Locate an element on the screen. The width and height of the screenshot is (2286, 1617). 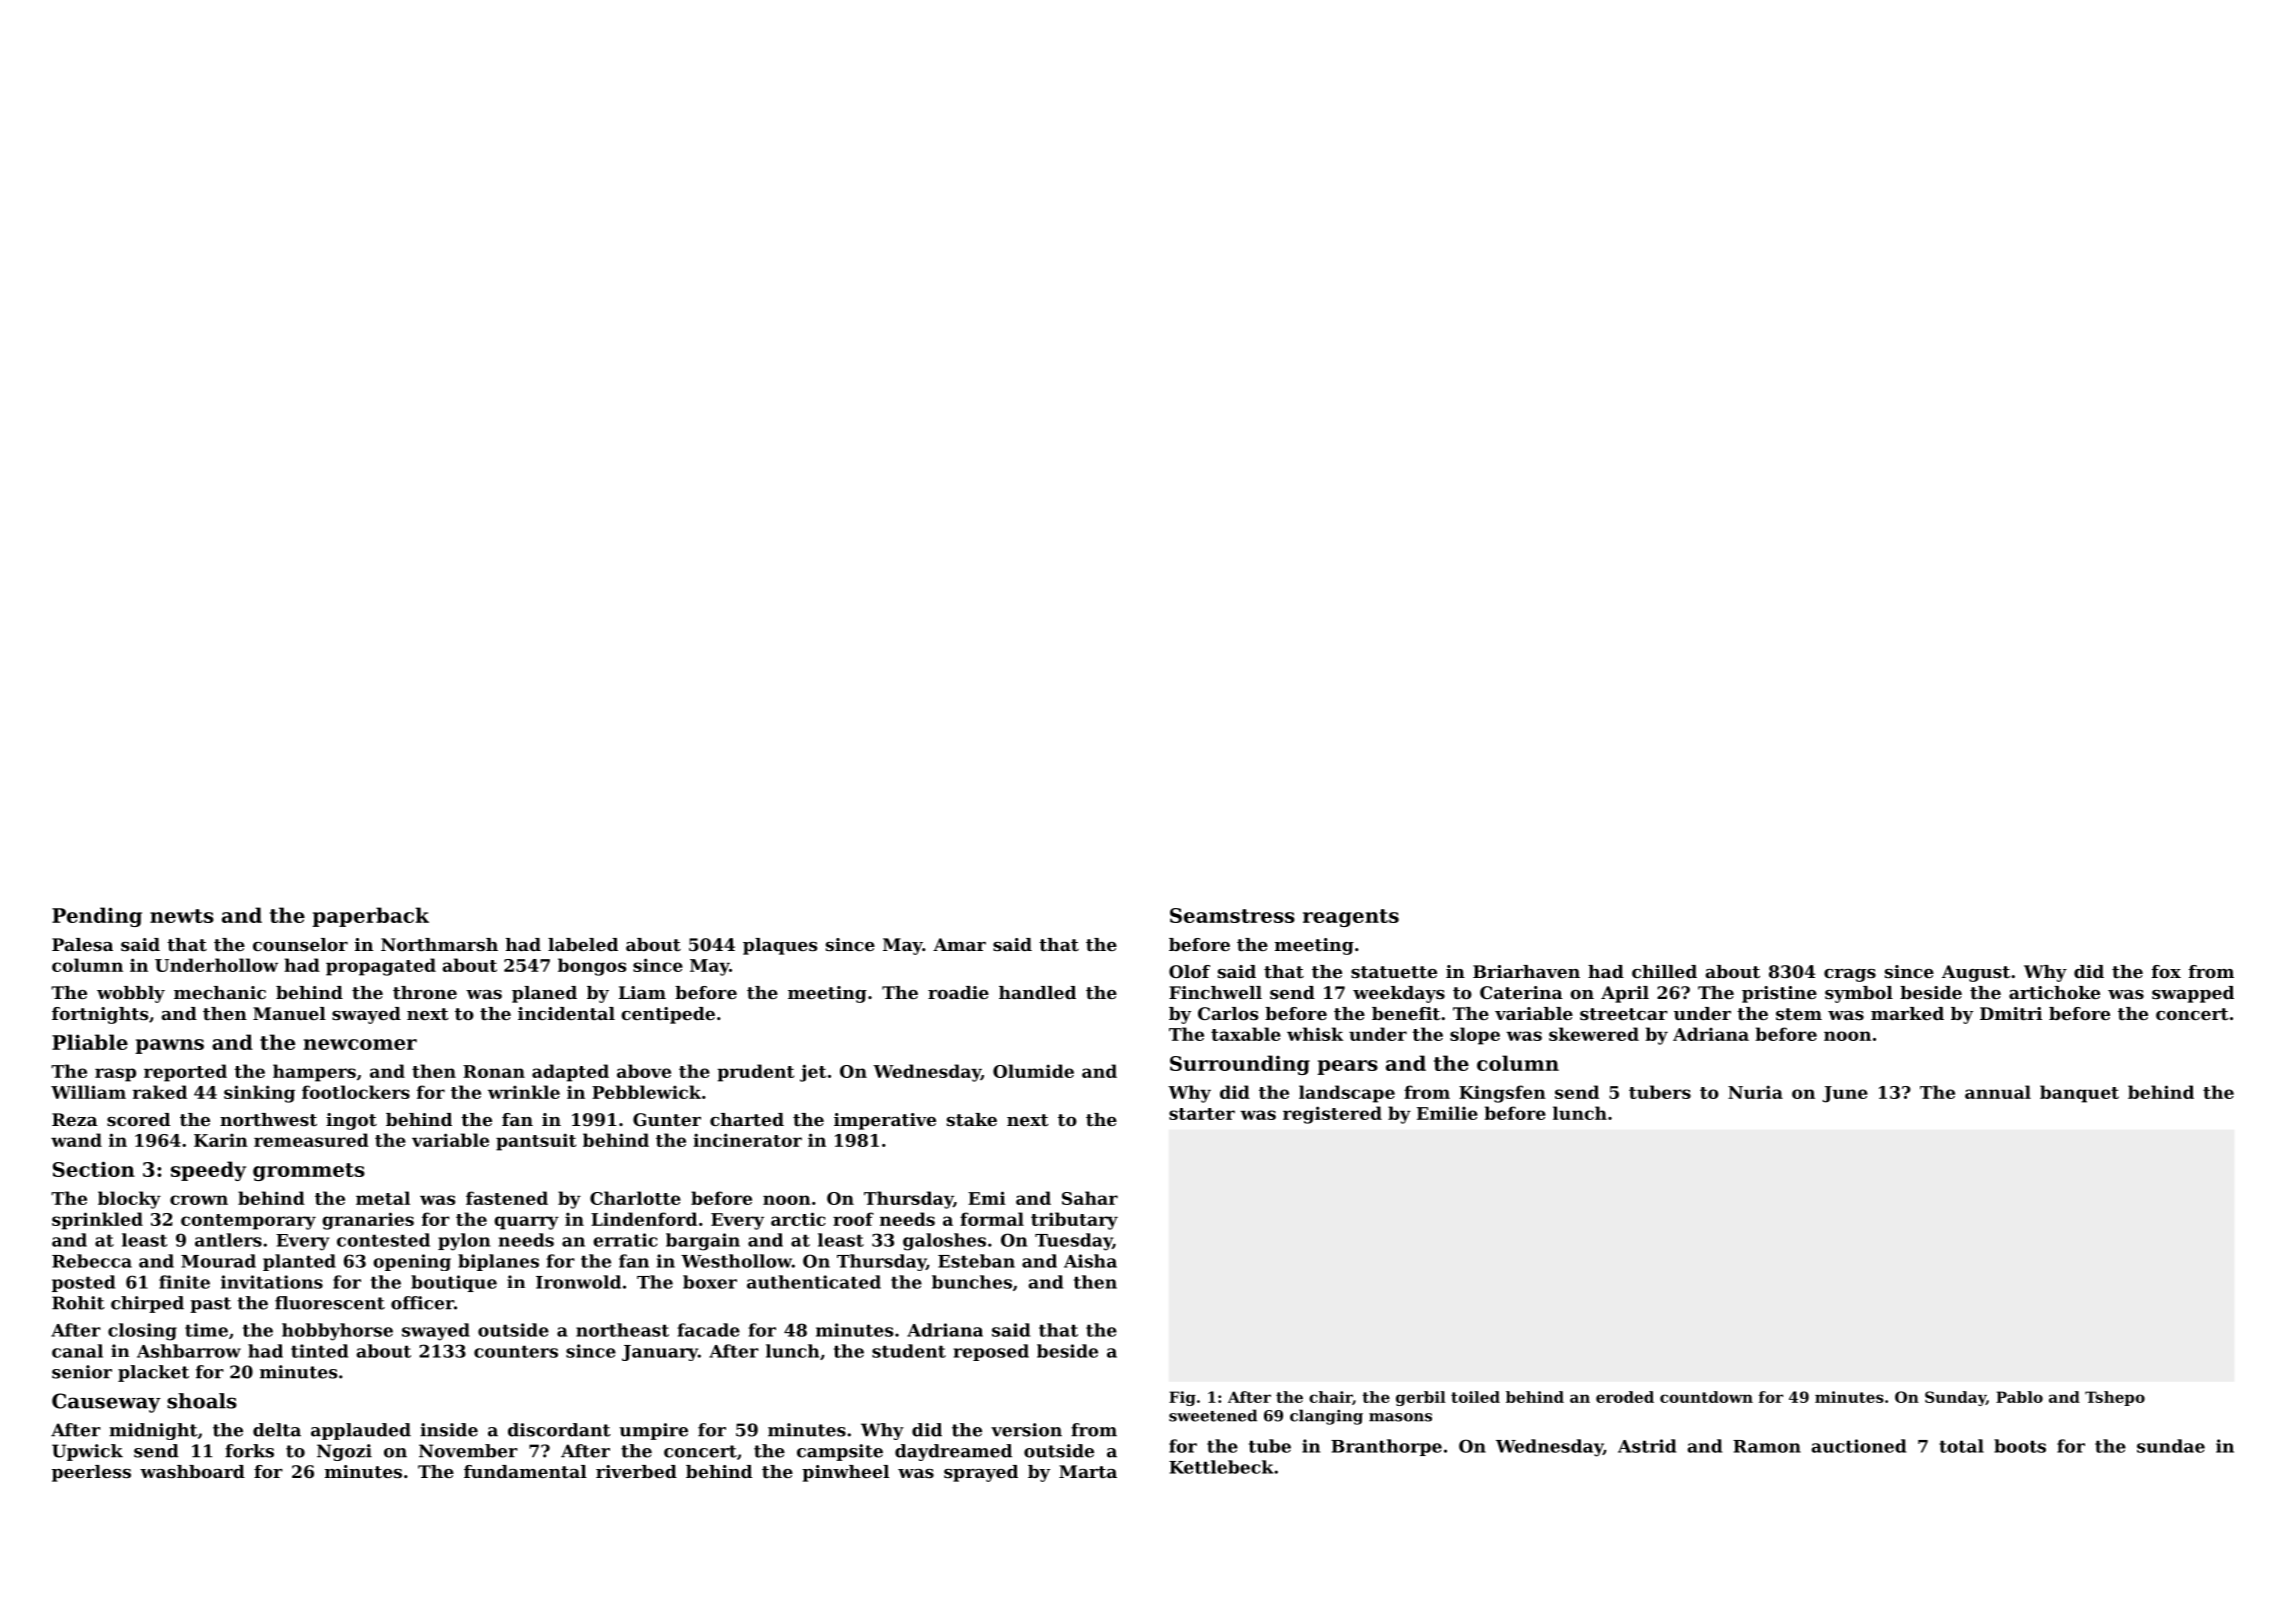
Marta is located at coordinates (1088, 1471).
